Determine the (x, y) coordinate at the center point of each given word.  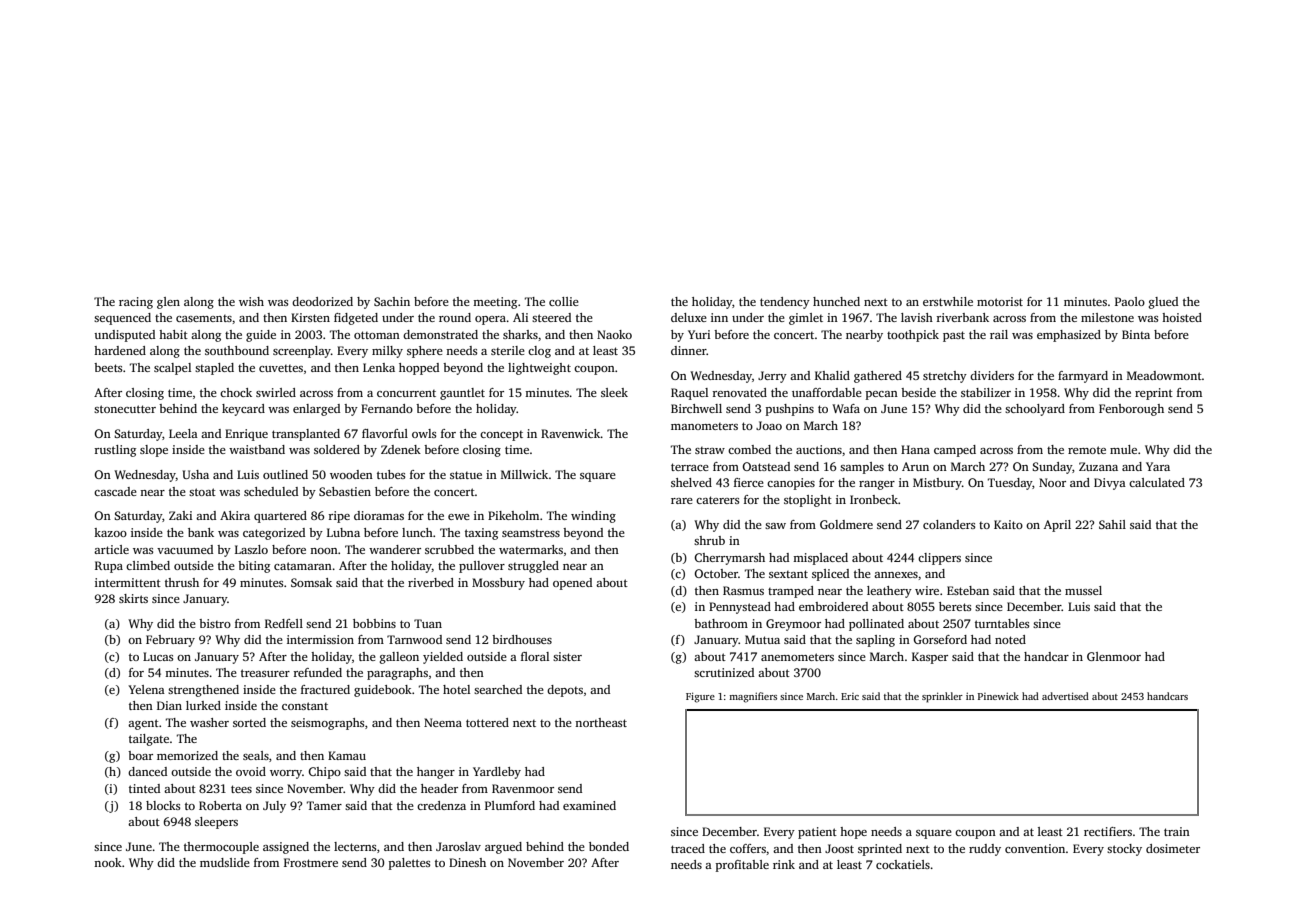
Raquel (689, 394)
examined (589, 805)
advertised (1065, 696)
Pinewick (998, 696)
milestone (1107, 317)
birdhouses (522, 639)
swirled (276, 392)
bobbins (374, 623)
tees (241, 789)
